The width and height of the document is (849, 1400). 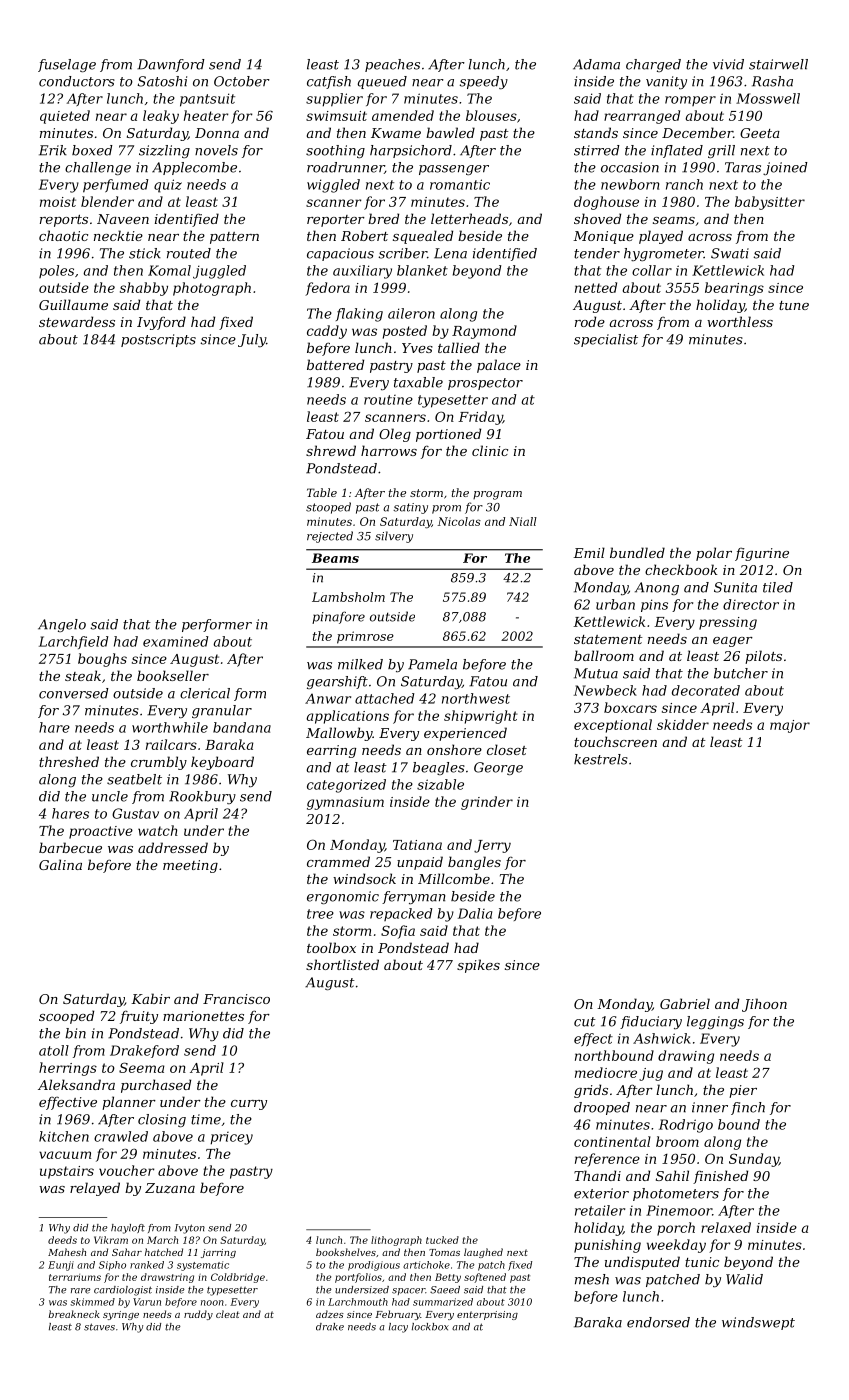 I want to click on examined, so click(x=175, y=641).
